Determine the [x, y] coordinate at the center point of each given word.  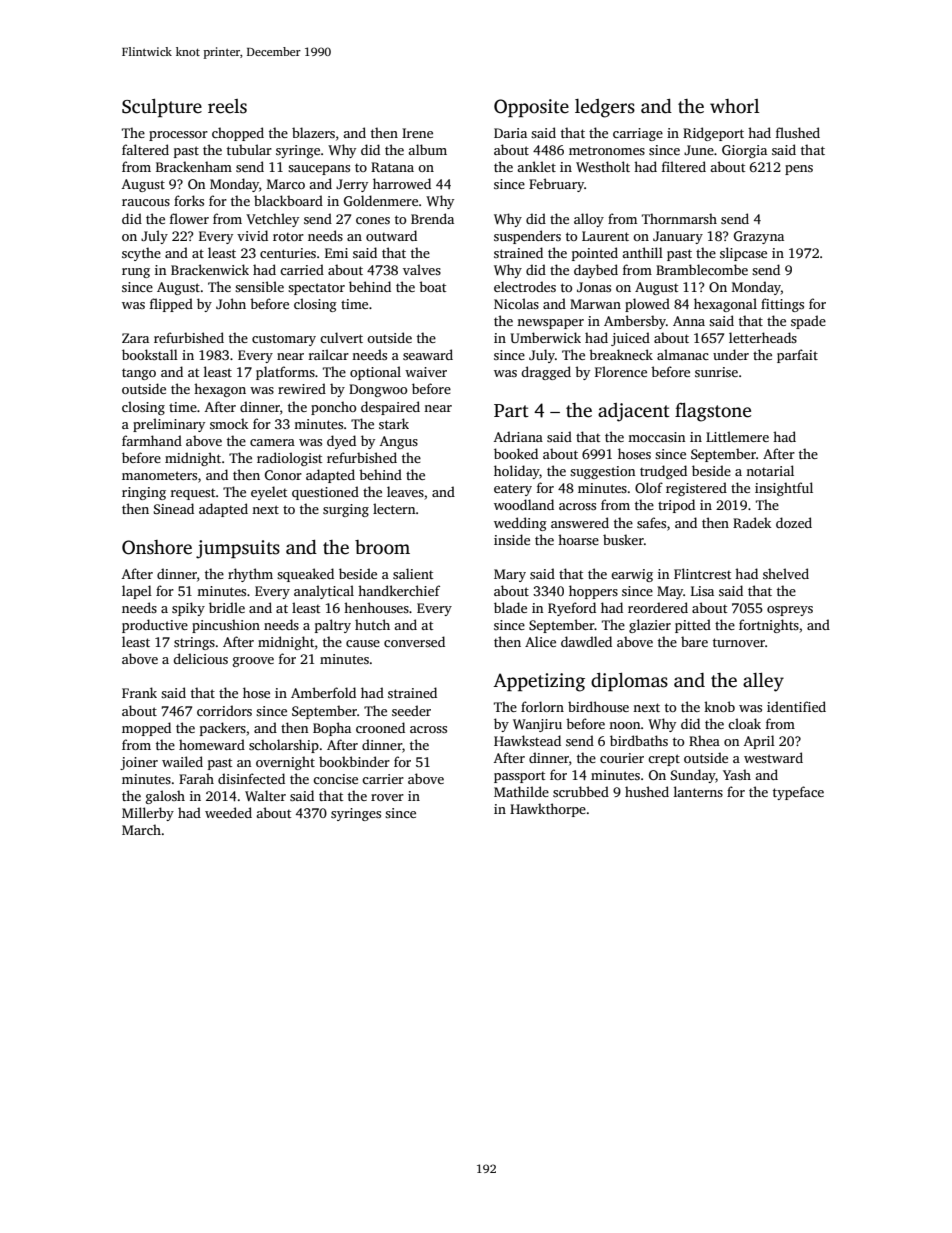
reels [227, 106]
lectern [394, 508]
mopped [146, 729]
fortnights [769, 626]
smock [229, 423]
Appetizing [539, 682]
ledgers [605, 108]
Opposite [531, 108]
